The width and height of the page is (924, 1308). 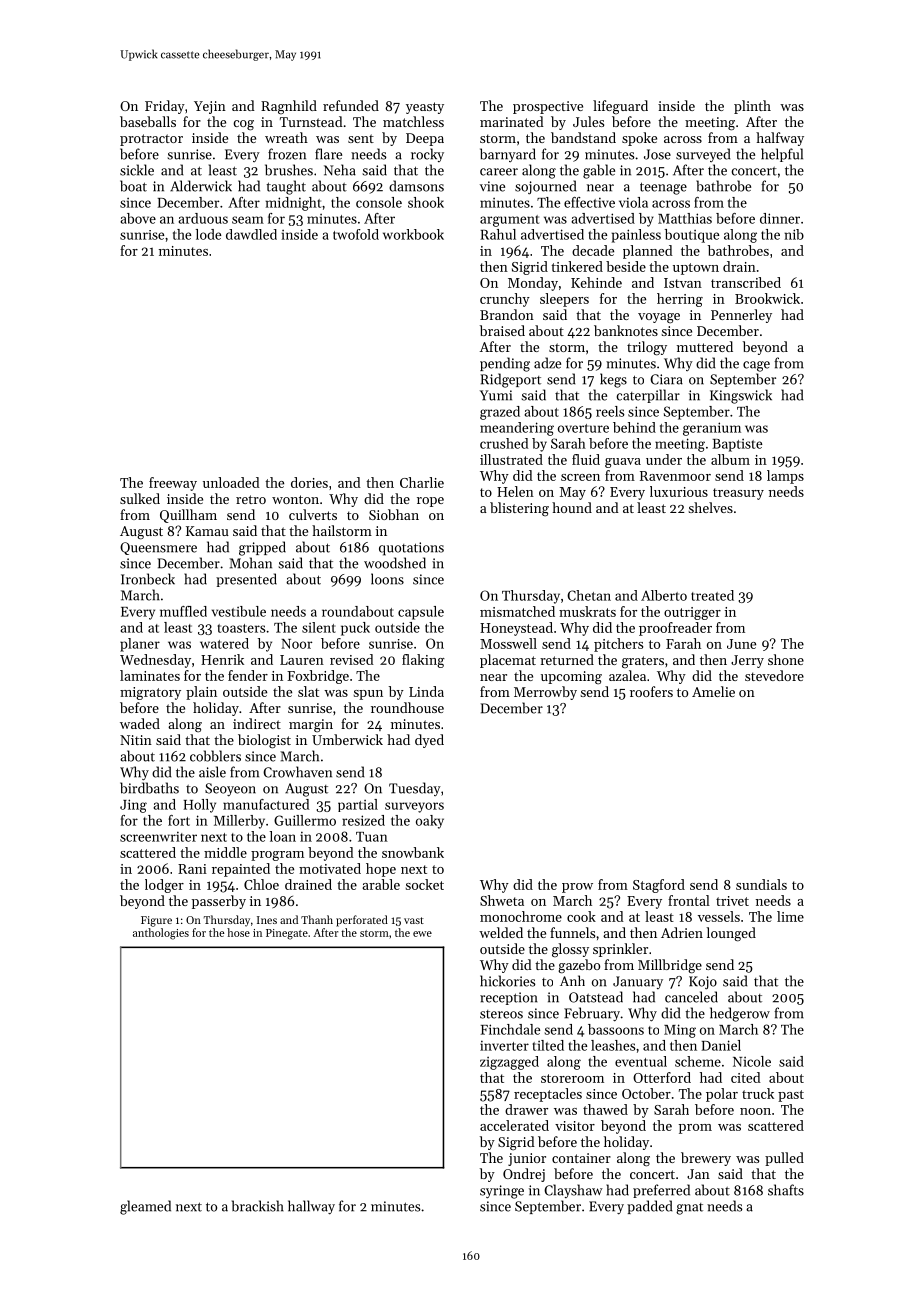 I want to click on plinth, so click(x=752, y=107).
